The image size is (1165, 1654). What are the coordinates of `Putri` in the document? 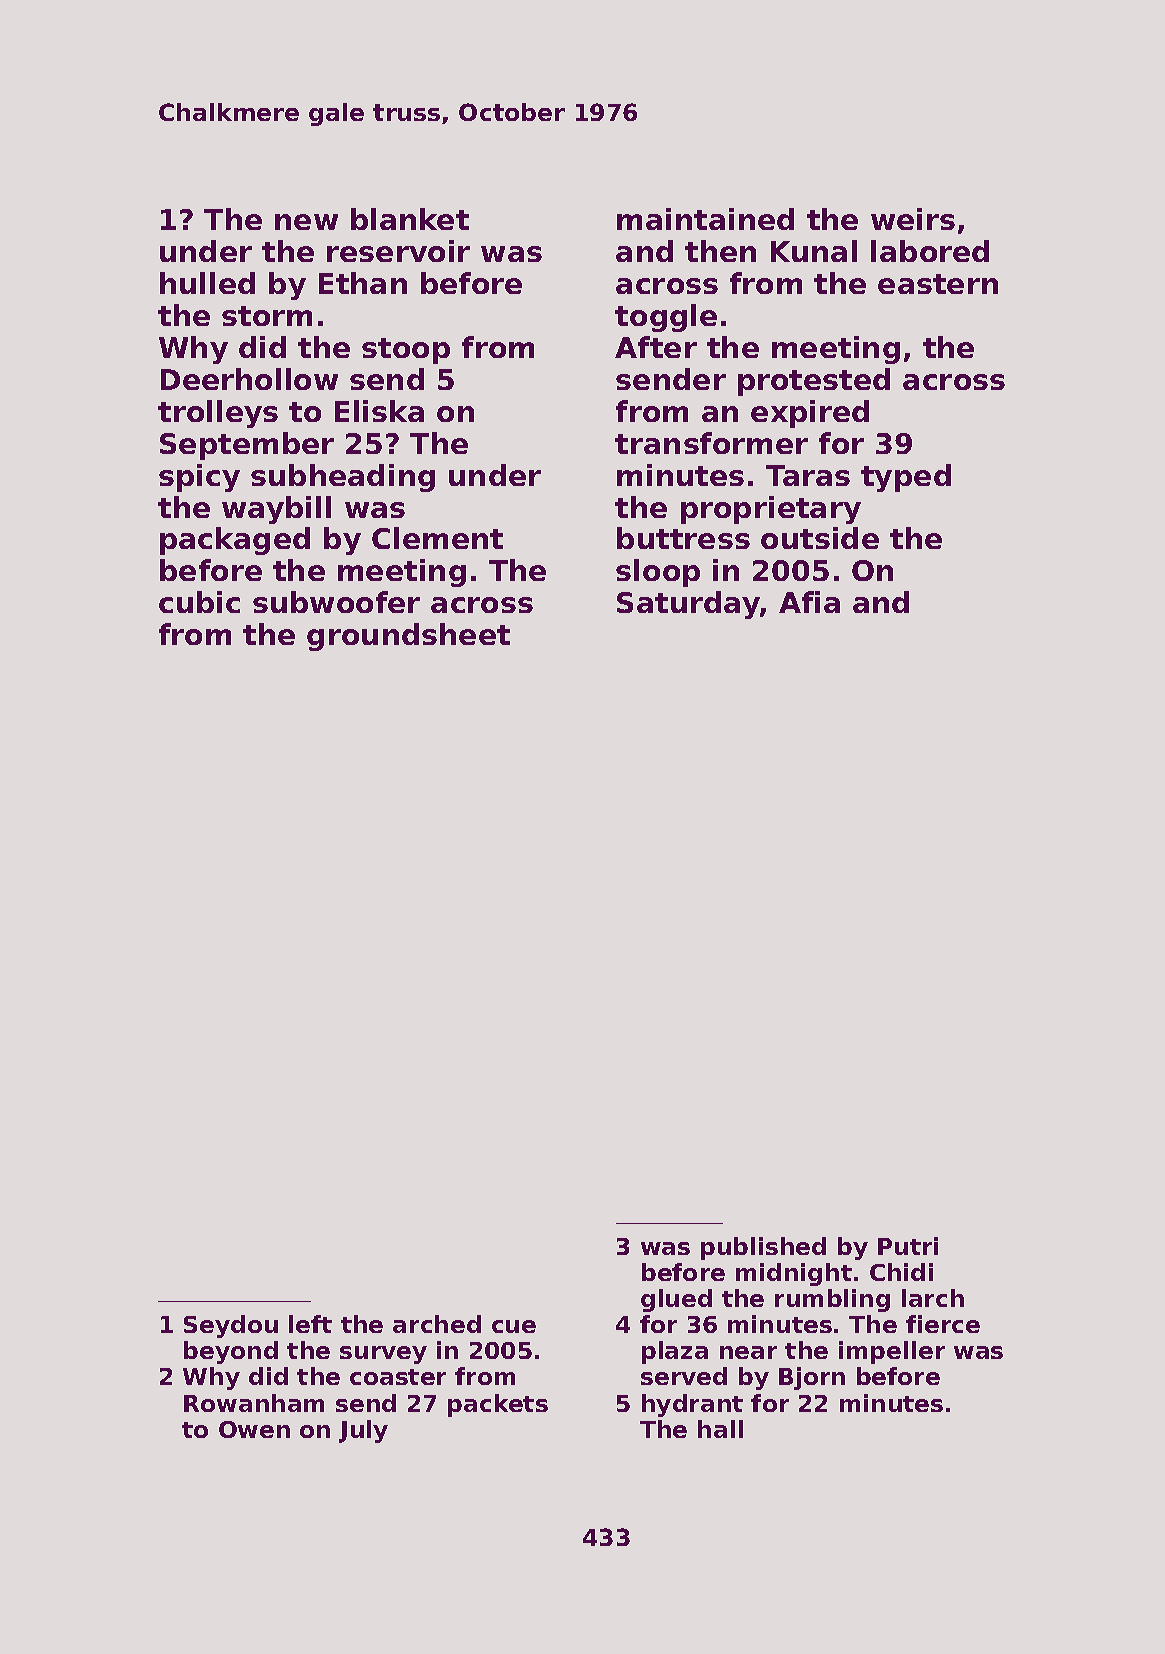 It's located at (908, 1246).
